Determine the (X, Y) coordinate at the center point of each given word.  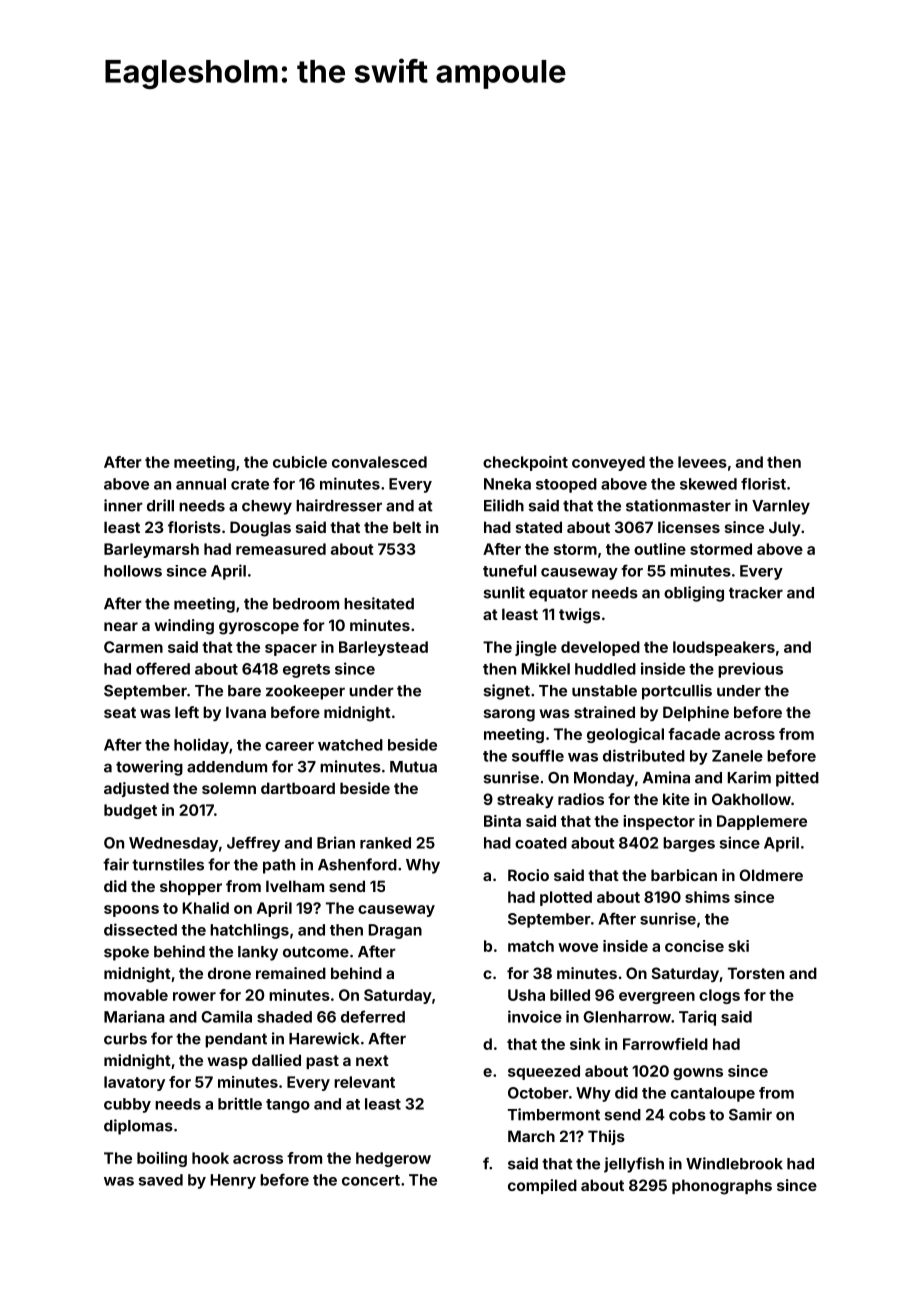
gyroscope (259, 628)
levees (702, 462)
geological (625, 735)
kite (676, 799)
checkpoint (525, 463)
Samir (750, 1114)
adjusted (136, 789)
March (531, 1136)
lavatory (134, 1083)
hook (210, 1158)
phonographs (722, 1187)
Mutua (413, 767)
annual (201, 484)
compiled (542, 1186)
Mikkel (546, 668)
